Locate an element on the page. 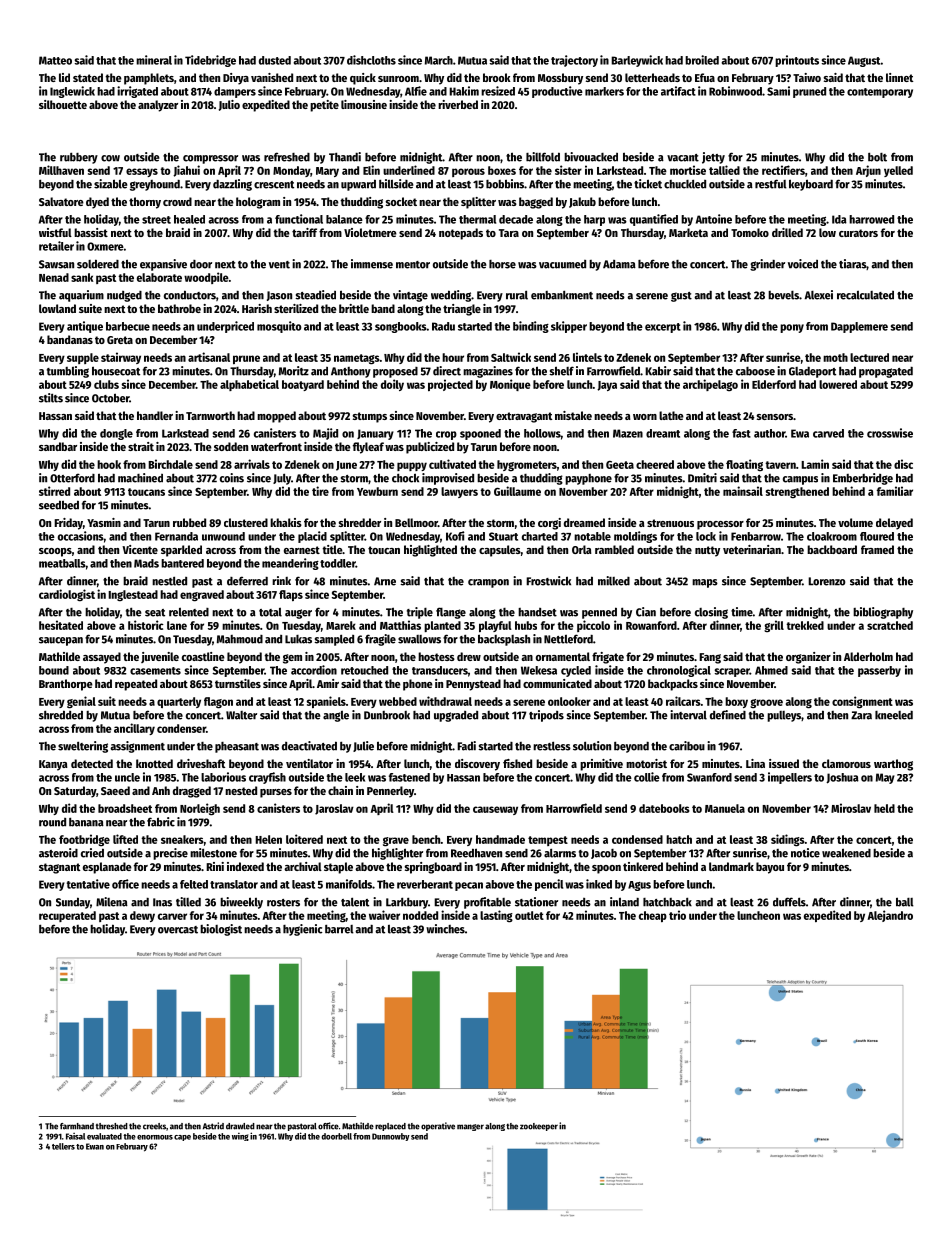 The image size is (952, 1233). tinkered is located at coordinates (643, 866).
